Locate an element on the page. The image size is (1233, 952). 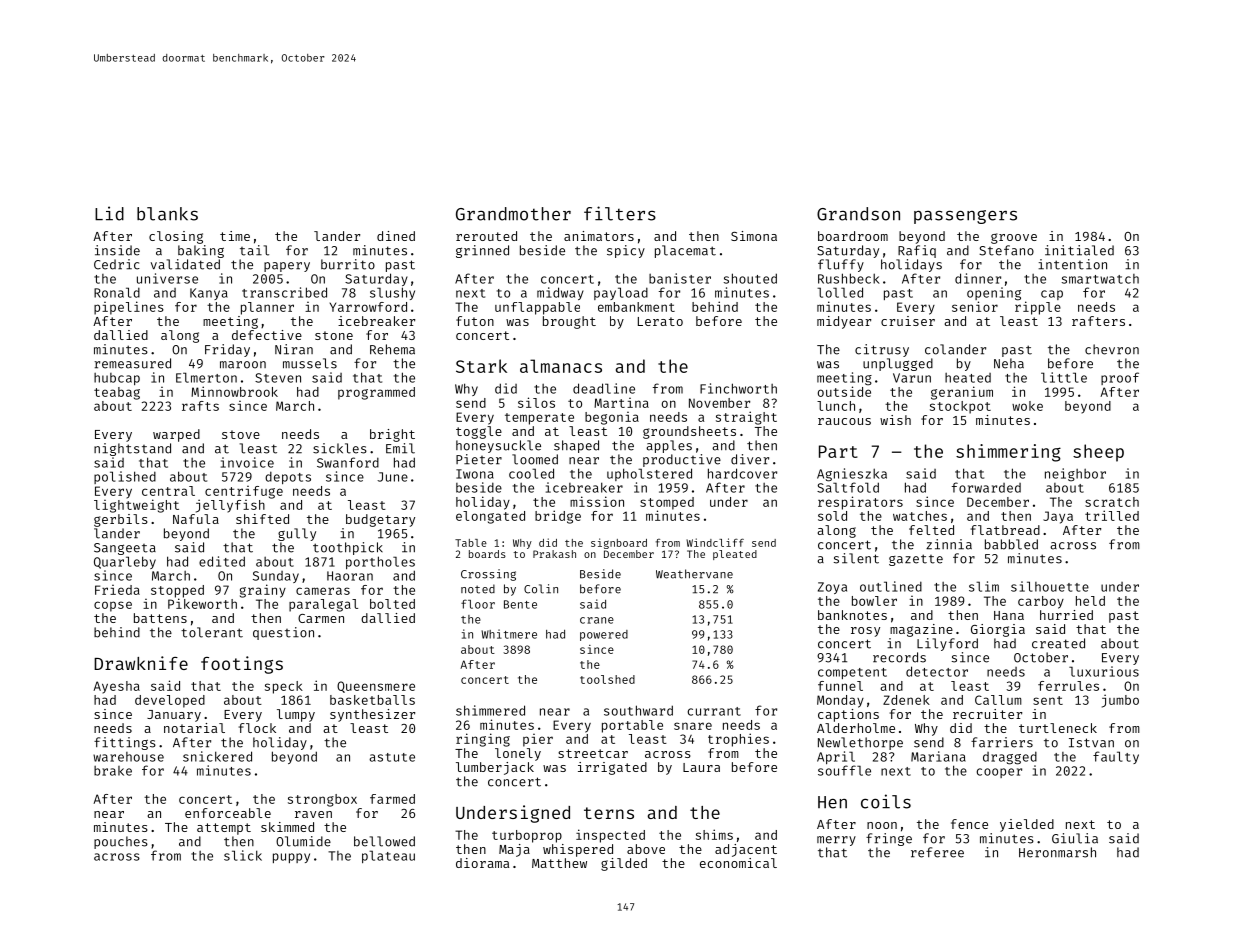
noted is located at coordinates (478, 589).
